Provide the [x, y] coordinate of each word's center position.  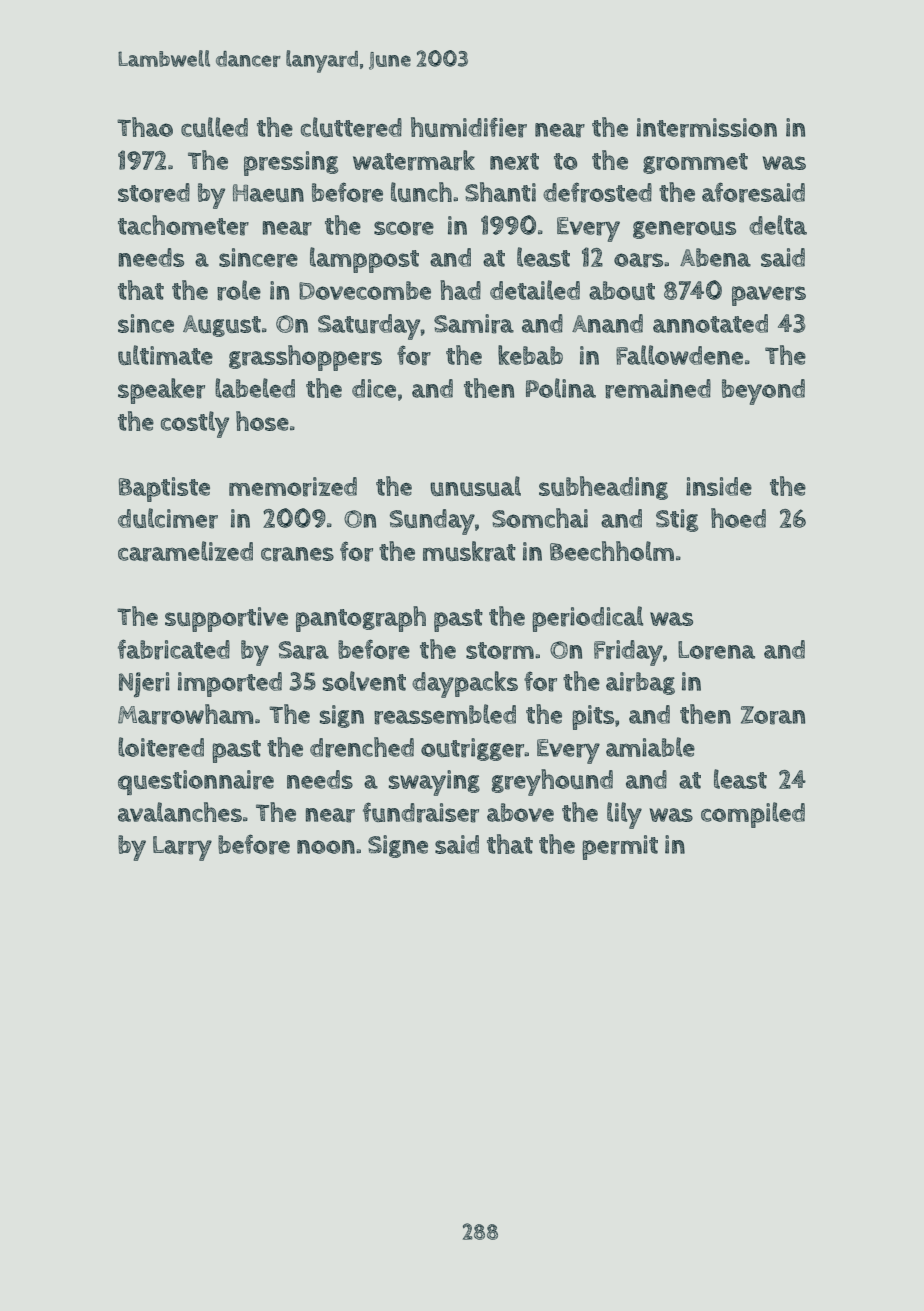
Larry [182, 848]
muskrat [469, 551]
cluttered [351, 127]
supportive [226, 619]
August [222, 326]
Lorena [716, 650]
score [404, 228]
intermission [707, 128]
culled [214, 127]
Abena [715, 257]
